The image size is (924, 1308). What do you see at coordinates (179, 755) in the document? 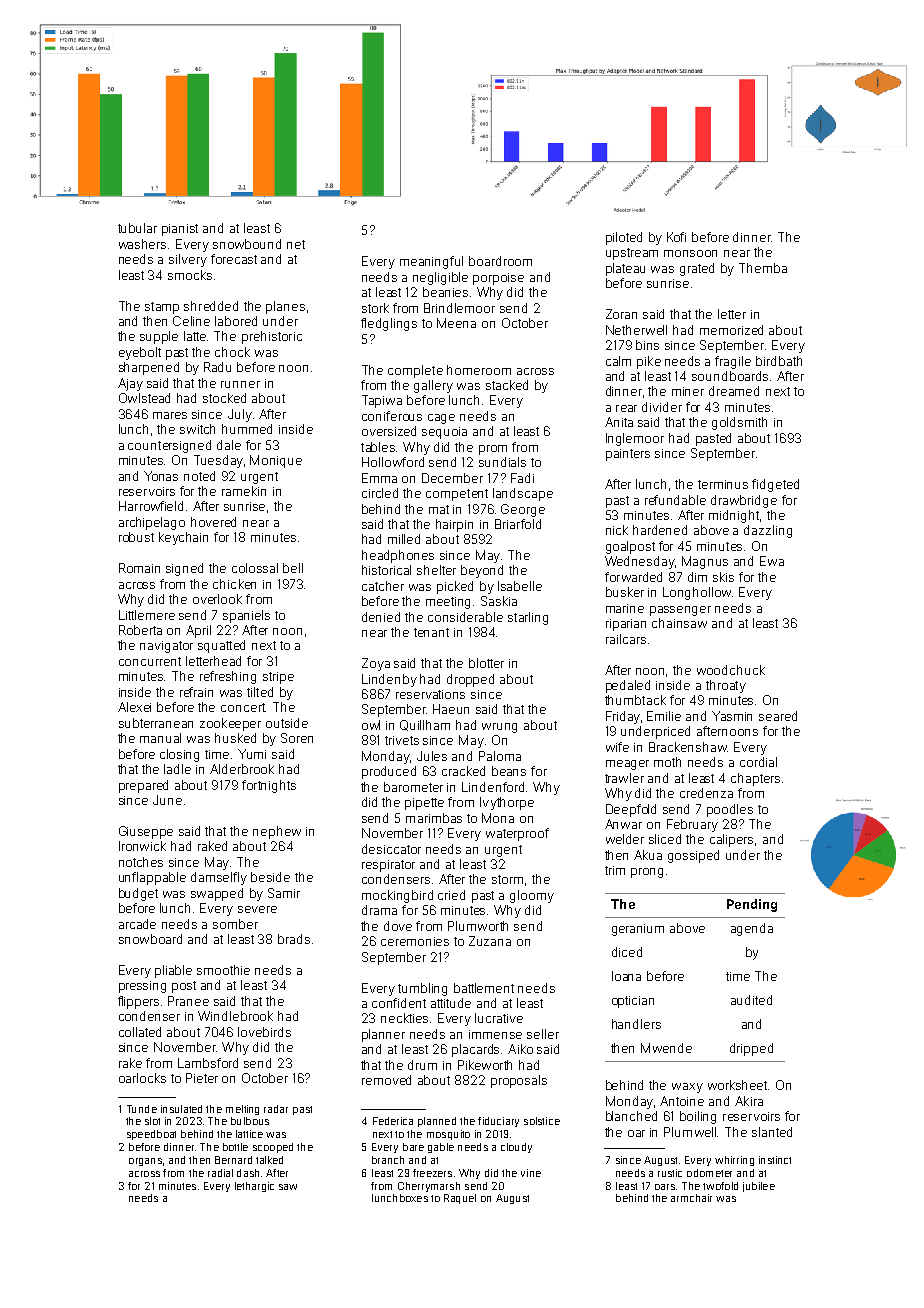
I see `closing` at bounding box center [179, 755].
